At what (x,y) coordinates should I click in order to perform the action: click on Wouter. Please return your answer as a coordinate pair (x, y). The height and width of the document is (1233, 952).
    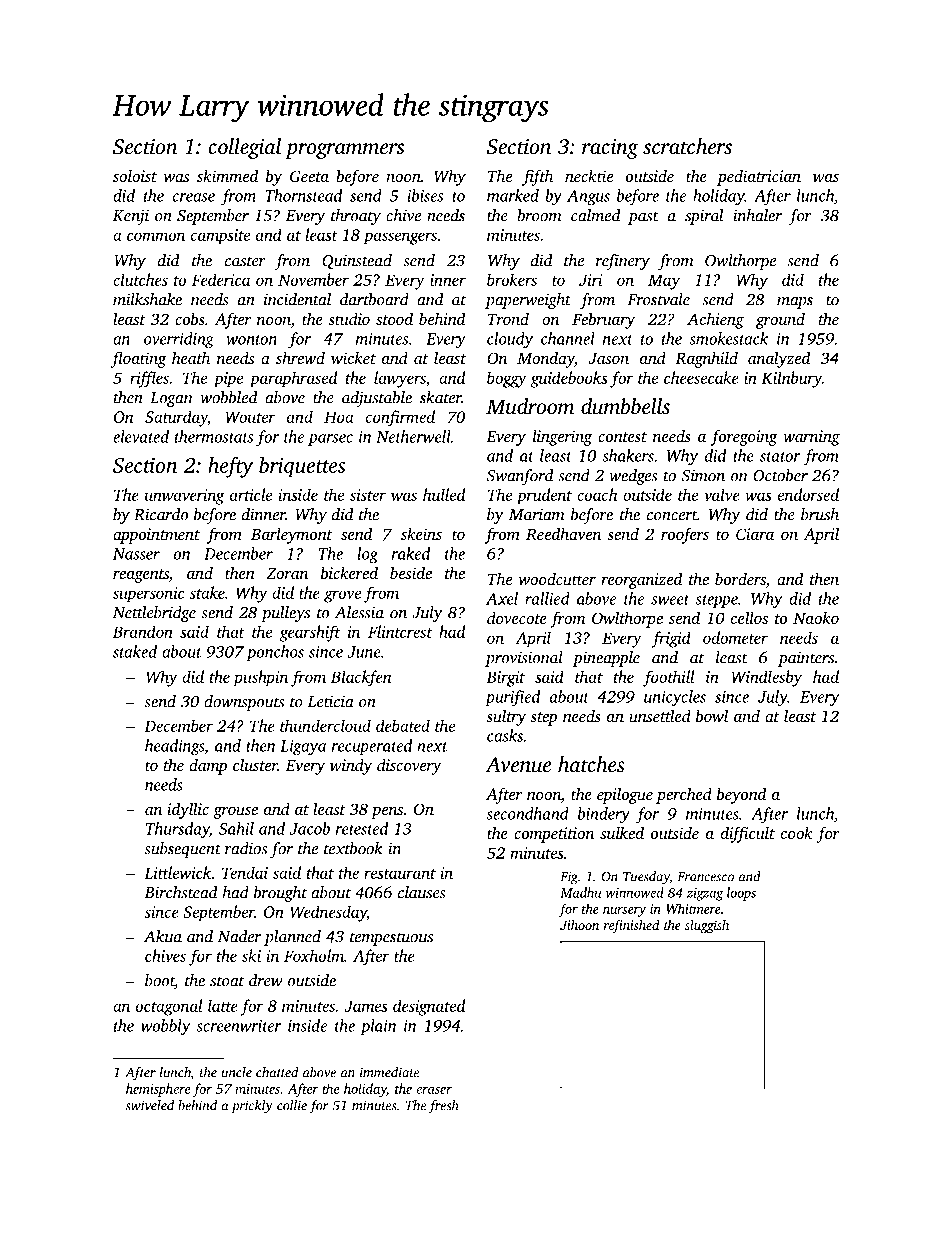
    Looking at the image, I should click on (250, 417).
